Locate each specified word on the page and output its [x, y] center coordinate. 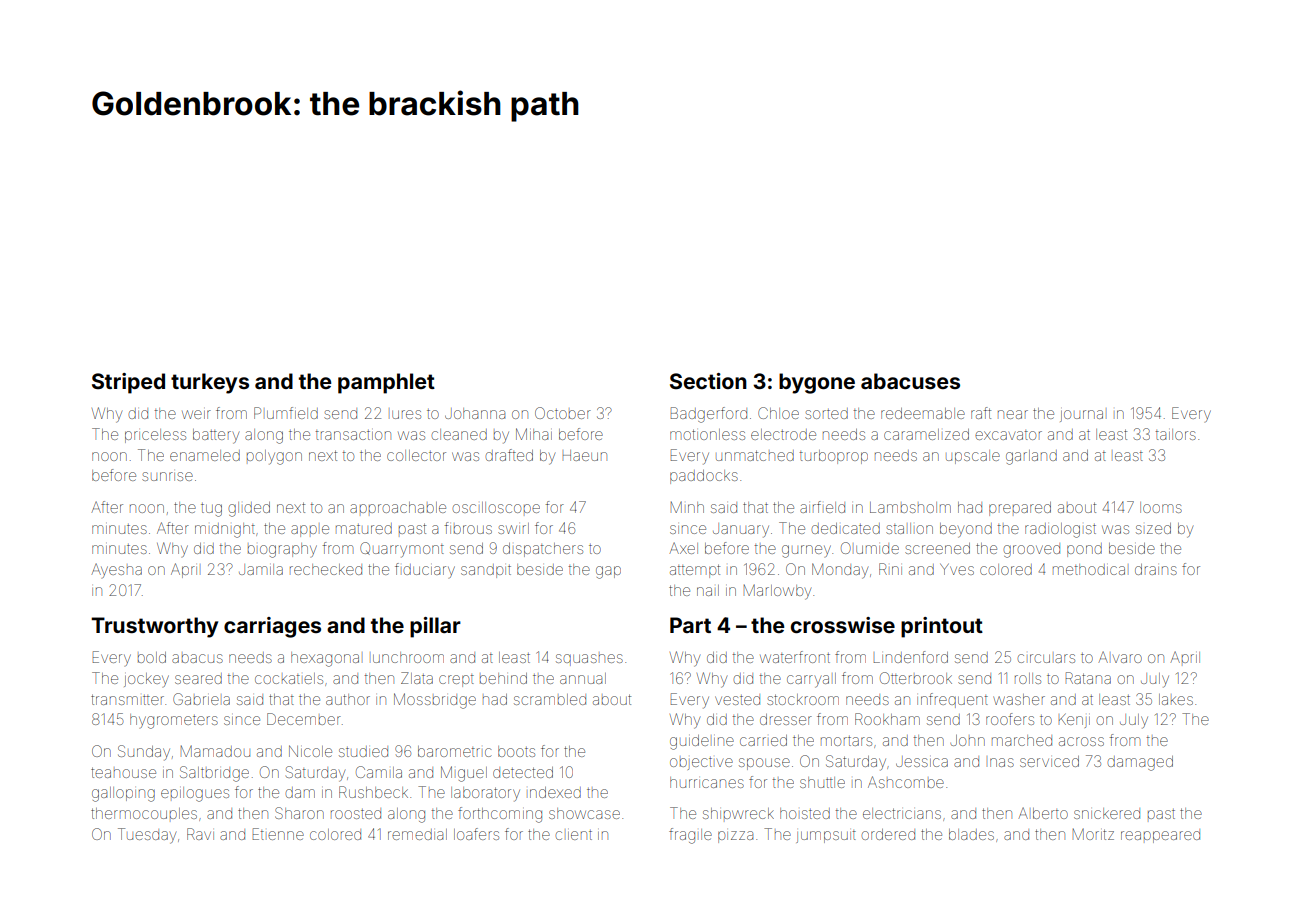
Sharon [299, 813]
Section [708, 381]
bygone [817, 383]
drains [1156, 569]
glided [249, 509]
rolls [1028, 678]
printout [942, 627]
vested [737, 699]
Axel [683, 548]
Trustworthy [154, 627]
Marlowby [777, 592]
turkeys [210, 383]
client [574, 835]
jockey [146, 680]
